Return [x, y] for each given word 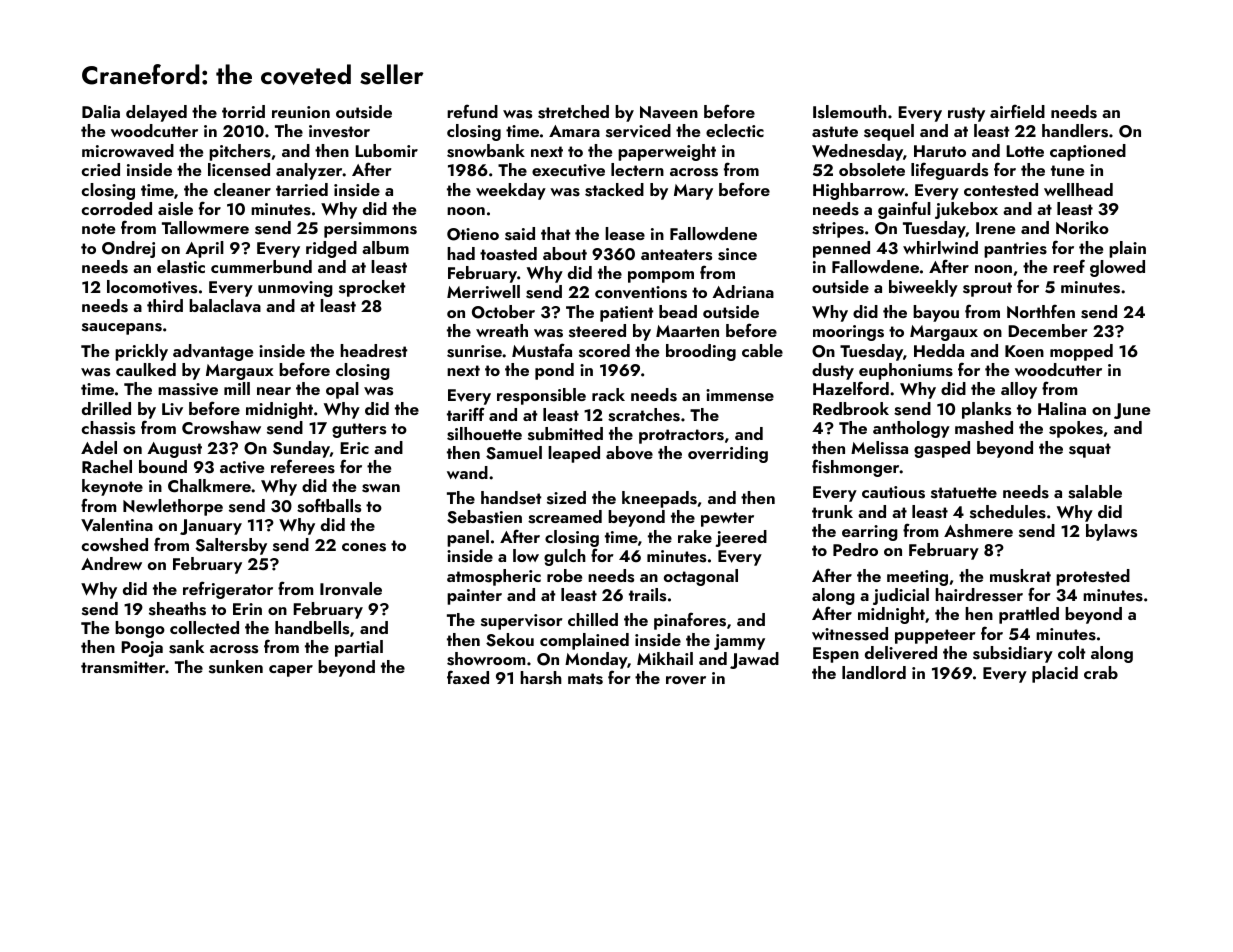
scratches [644, 415]
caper [291, 671]
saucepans [122, 329]
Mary [693, 192]
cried [101, 169]
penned [841, 249]
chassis [108, 428]
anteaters [676, 255]
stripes [838, 230]
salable [1095, 492]
